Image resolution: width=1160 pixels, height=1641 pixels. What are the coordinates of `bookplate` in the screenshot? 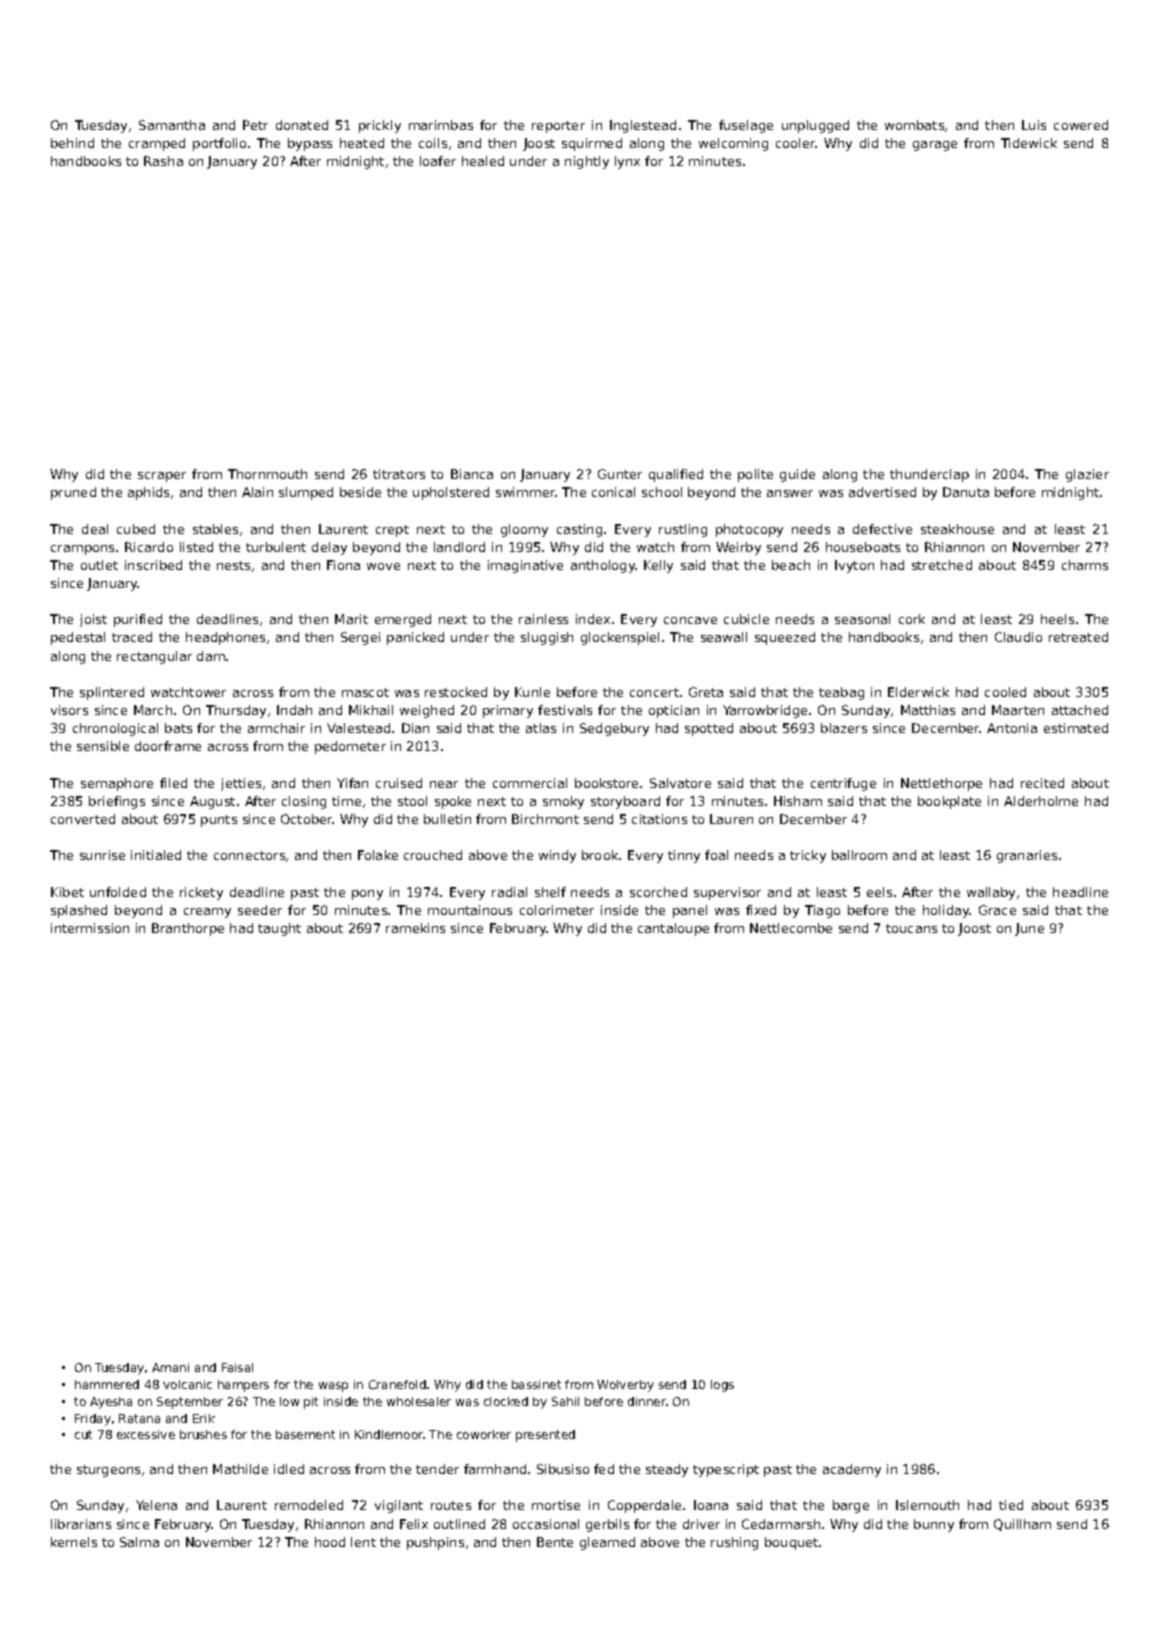 It's located at (949, 802).
